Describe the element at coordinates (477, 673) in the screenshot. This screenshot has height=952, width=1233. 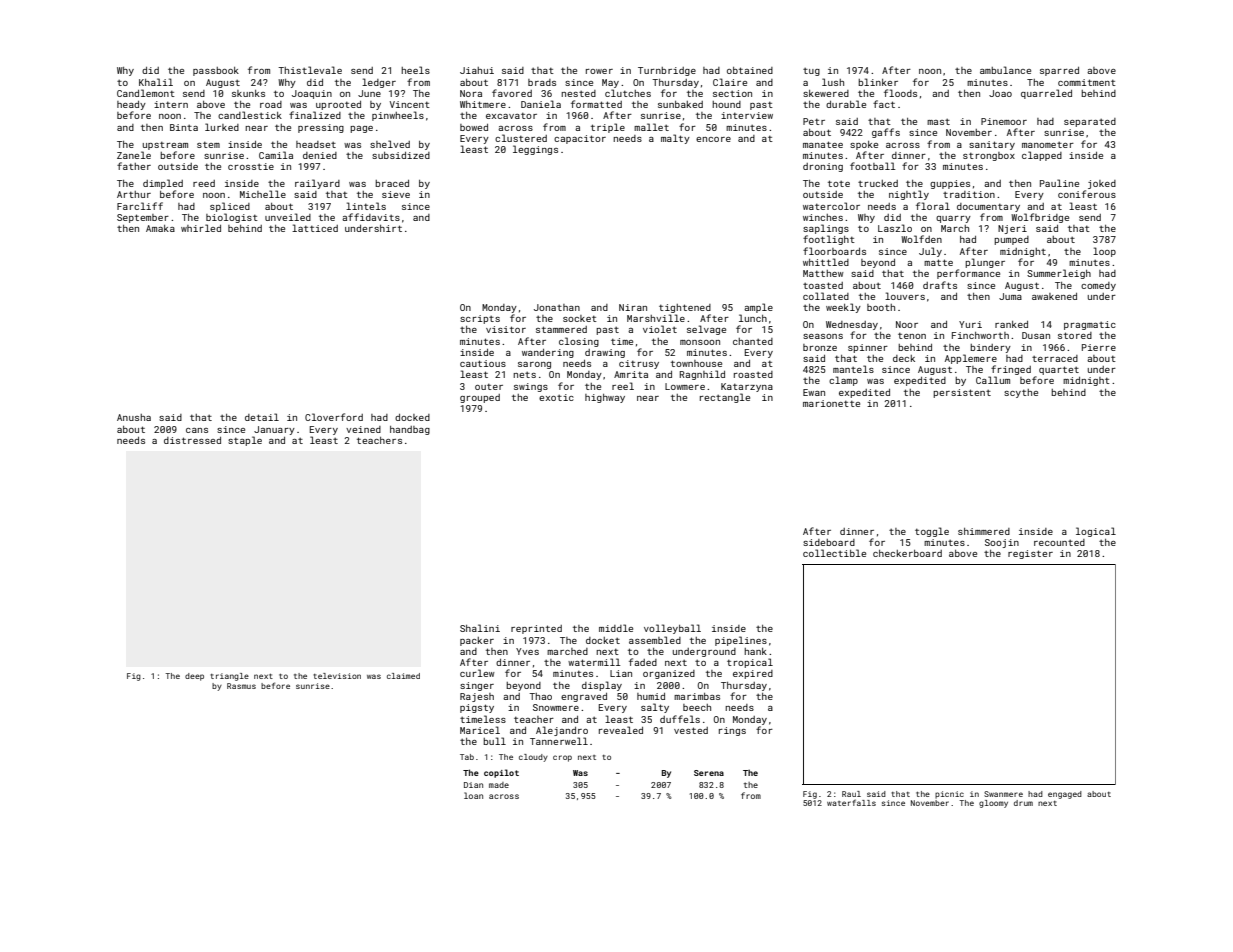
I see `curlew` at that location.
